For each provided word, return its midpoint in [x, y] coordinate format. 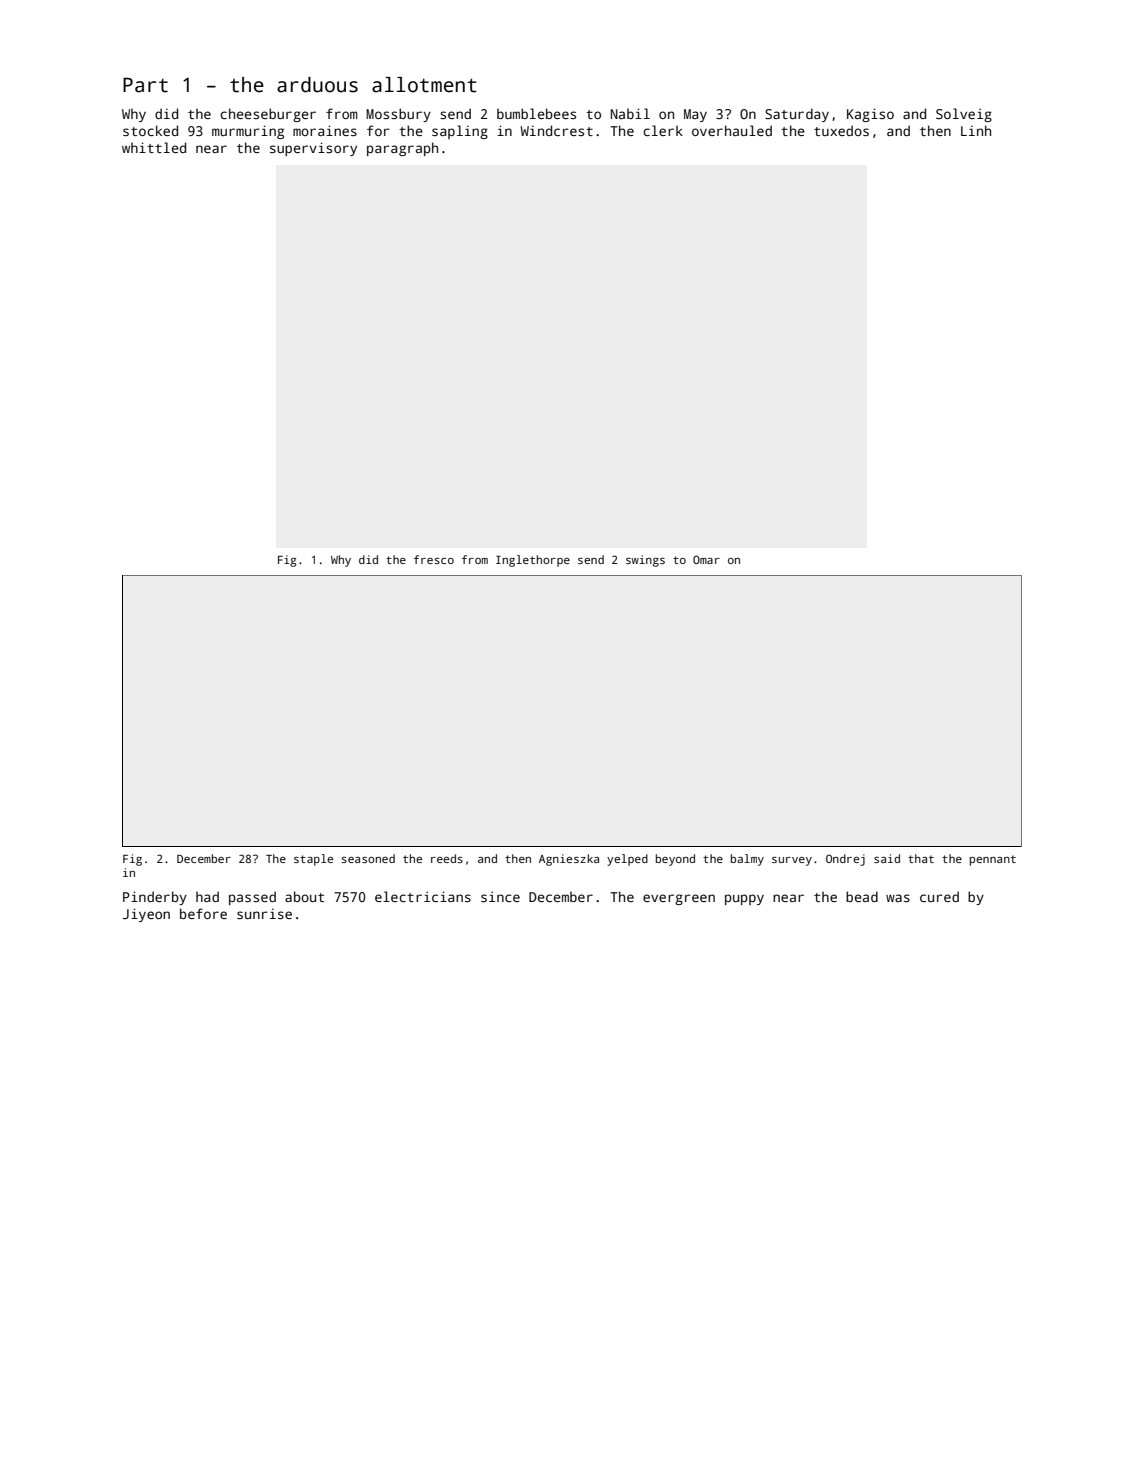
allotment [424, 85]
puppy [744, 899]
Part [145, 85]
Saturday [797, 115]
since [500, 896]
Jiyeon [146, 915]
